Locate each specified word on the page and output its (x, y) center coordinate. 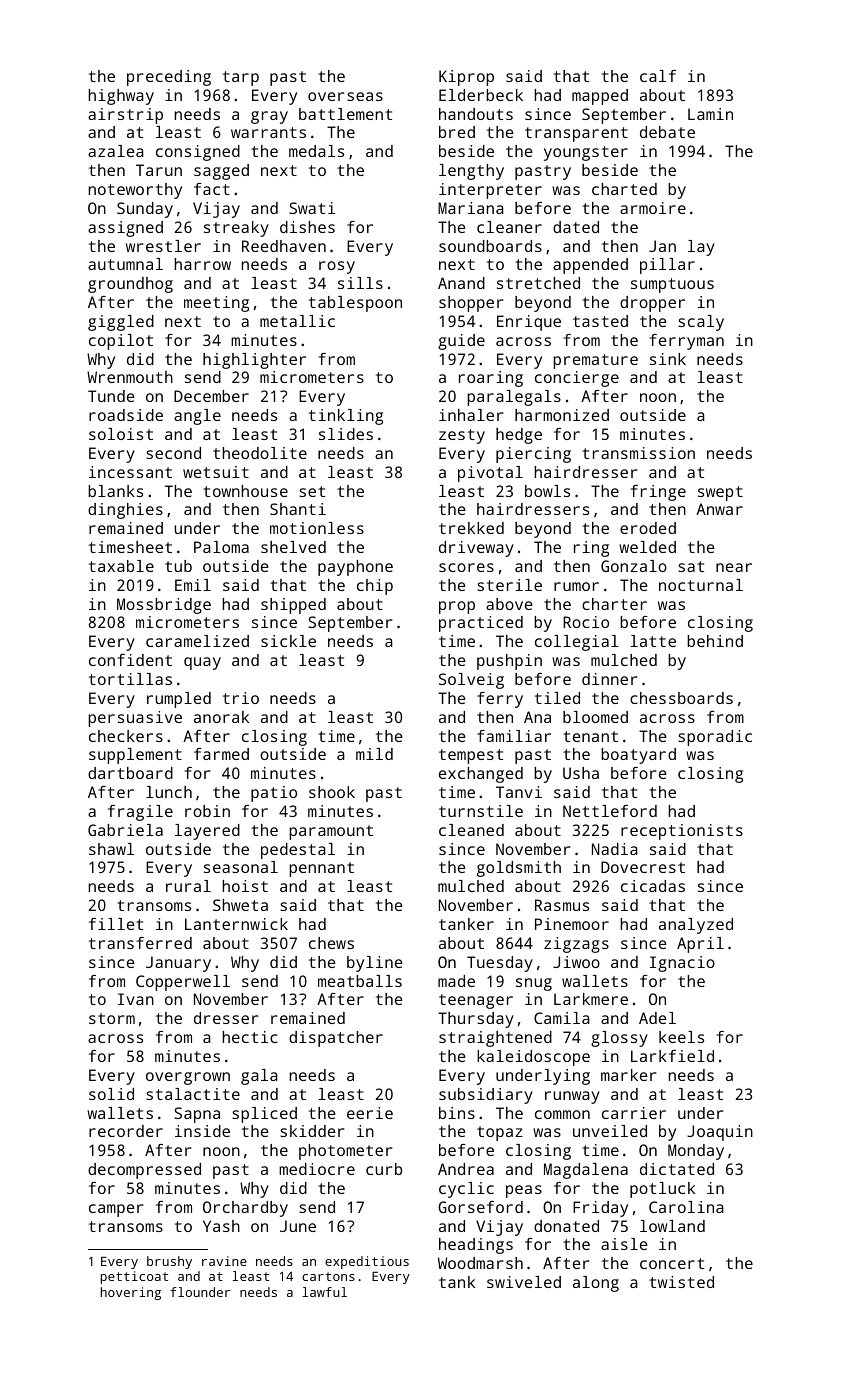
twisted (681, 1282)
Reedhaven (284, 246)
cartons (328, 1276)
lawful (325, 1292)
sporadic (715, 738)
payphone (355, 568)
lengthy (471, 172)
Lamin (710, 114)
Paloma (221, 547)
